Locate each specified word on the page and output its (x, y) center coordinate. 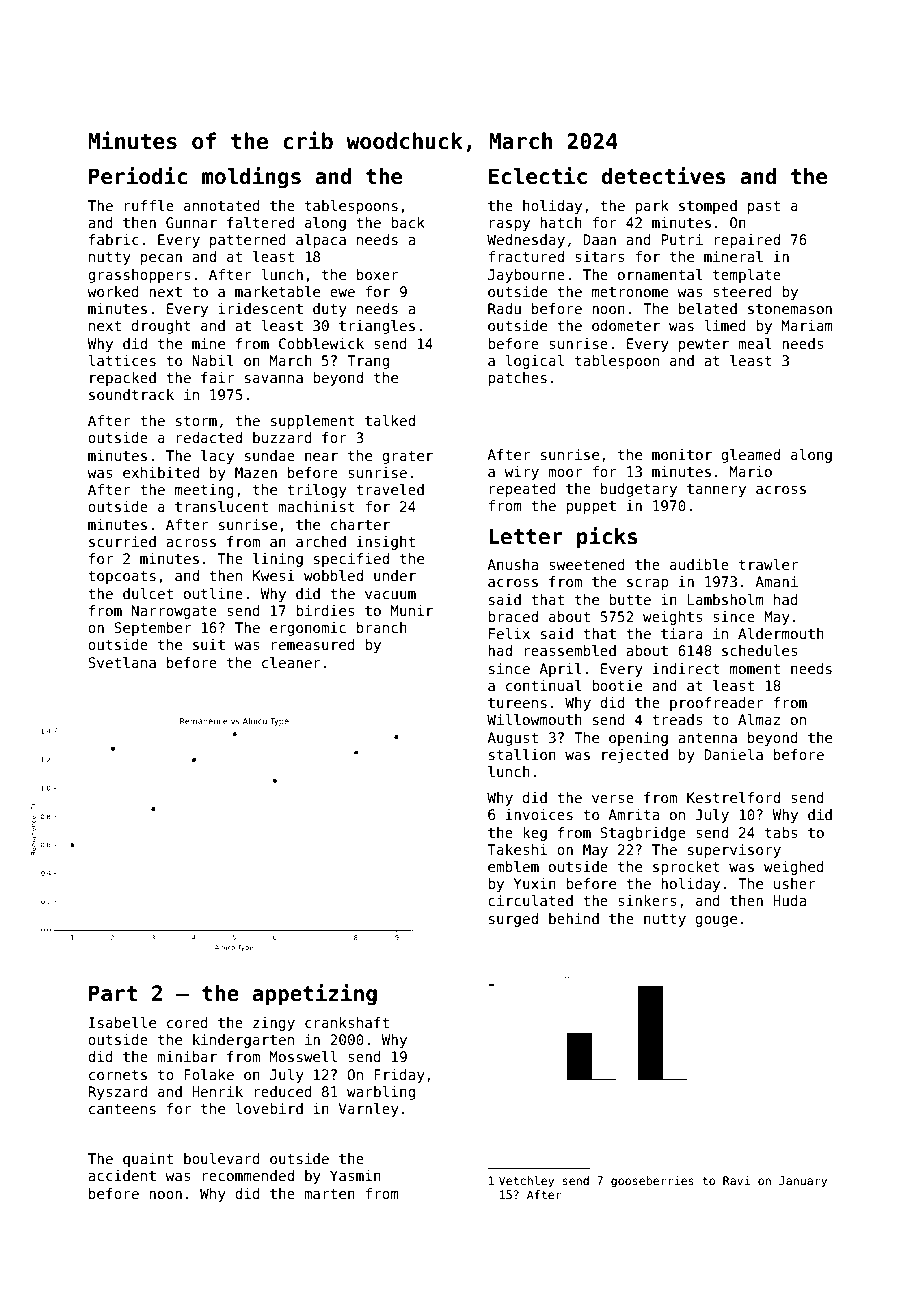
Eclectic (538, 176)
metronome (630, 292)
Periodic (138, 176)
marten (329, 1194)
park (652, 207)
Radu (504, 308)
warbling (381, 1093)
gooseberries (652, 1182)
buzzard (282, 437)
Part (113, 993)
